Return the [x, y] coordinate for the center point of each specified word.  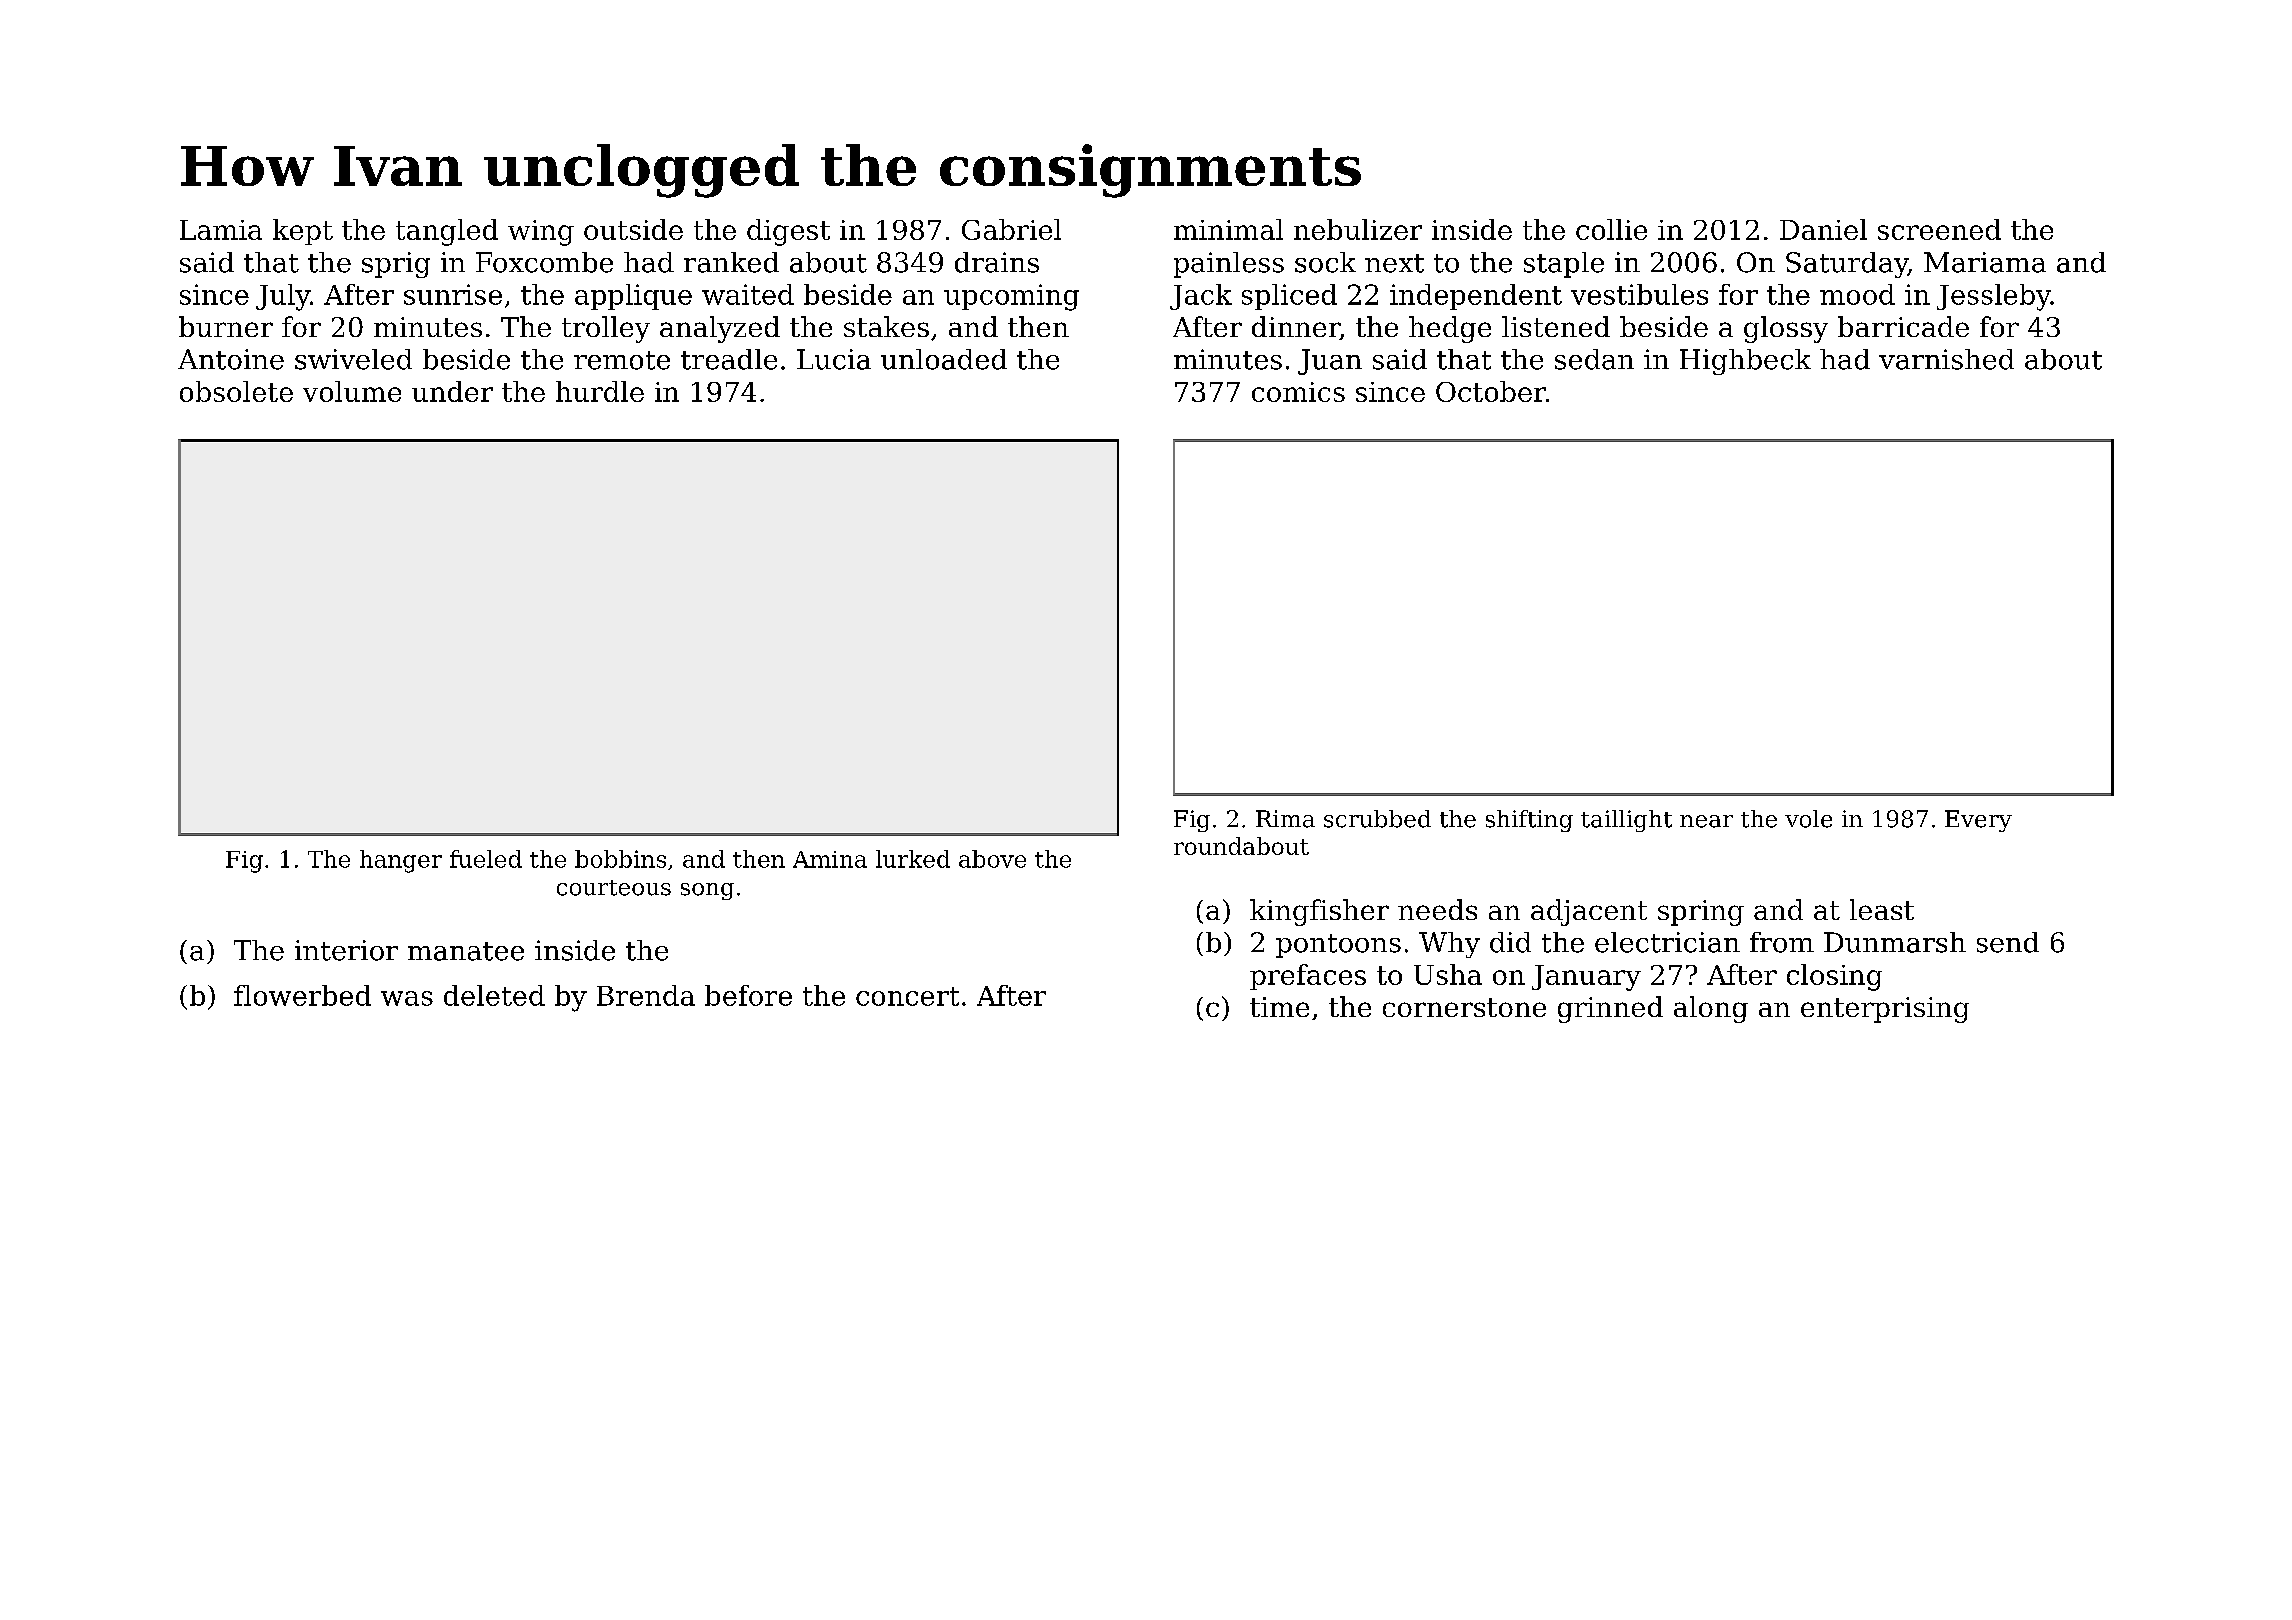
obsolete [236, 391]
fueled [486, 859]
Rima [1285, 819]
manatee [466, 951]
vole [1808, 819]
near [1706, 821]
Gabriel [1011, 229]
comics [1298, 392]
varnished [1946, 359]
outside [633, 229]
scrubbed [1377, 819]
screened [1939, 229]
